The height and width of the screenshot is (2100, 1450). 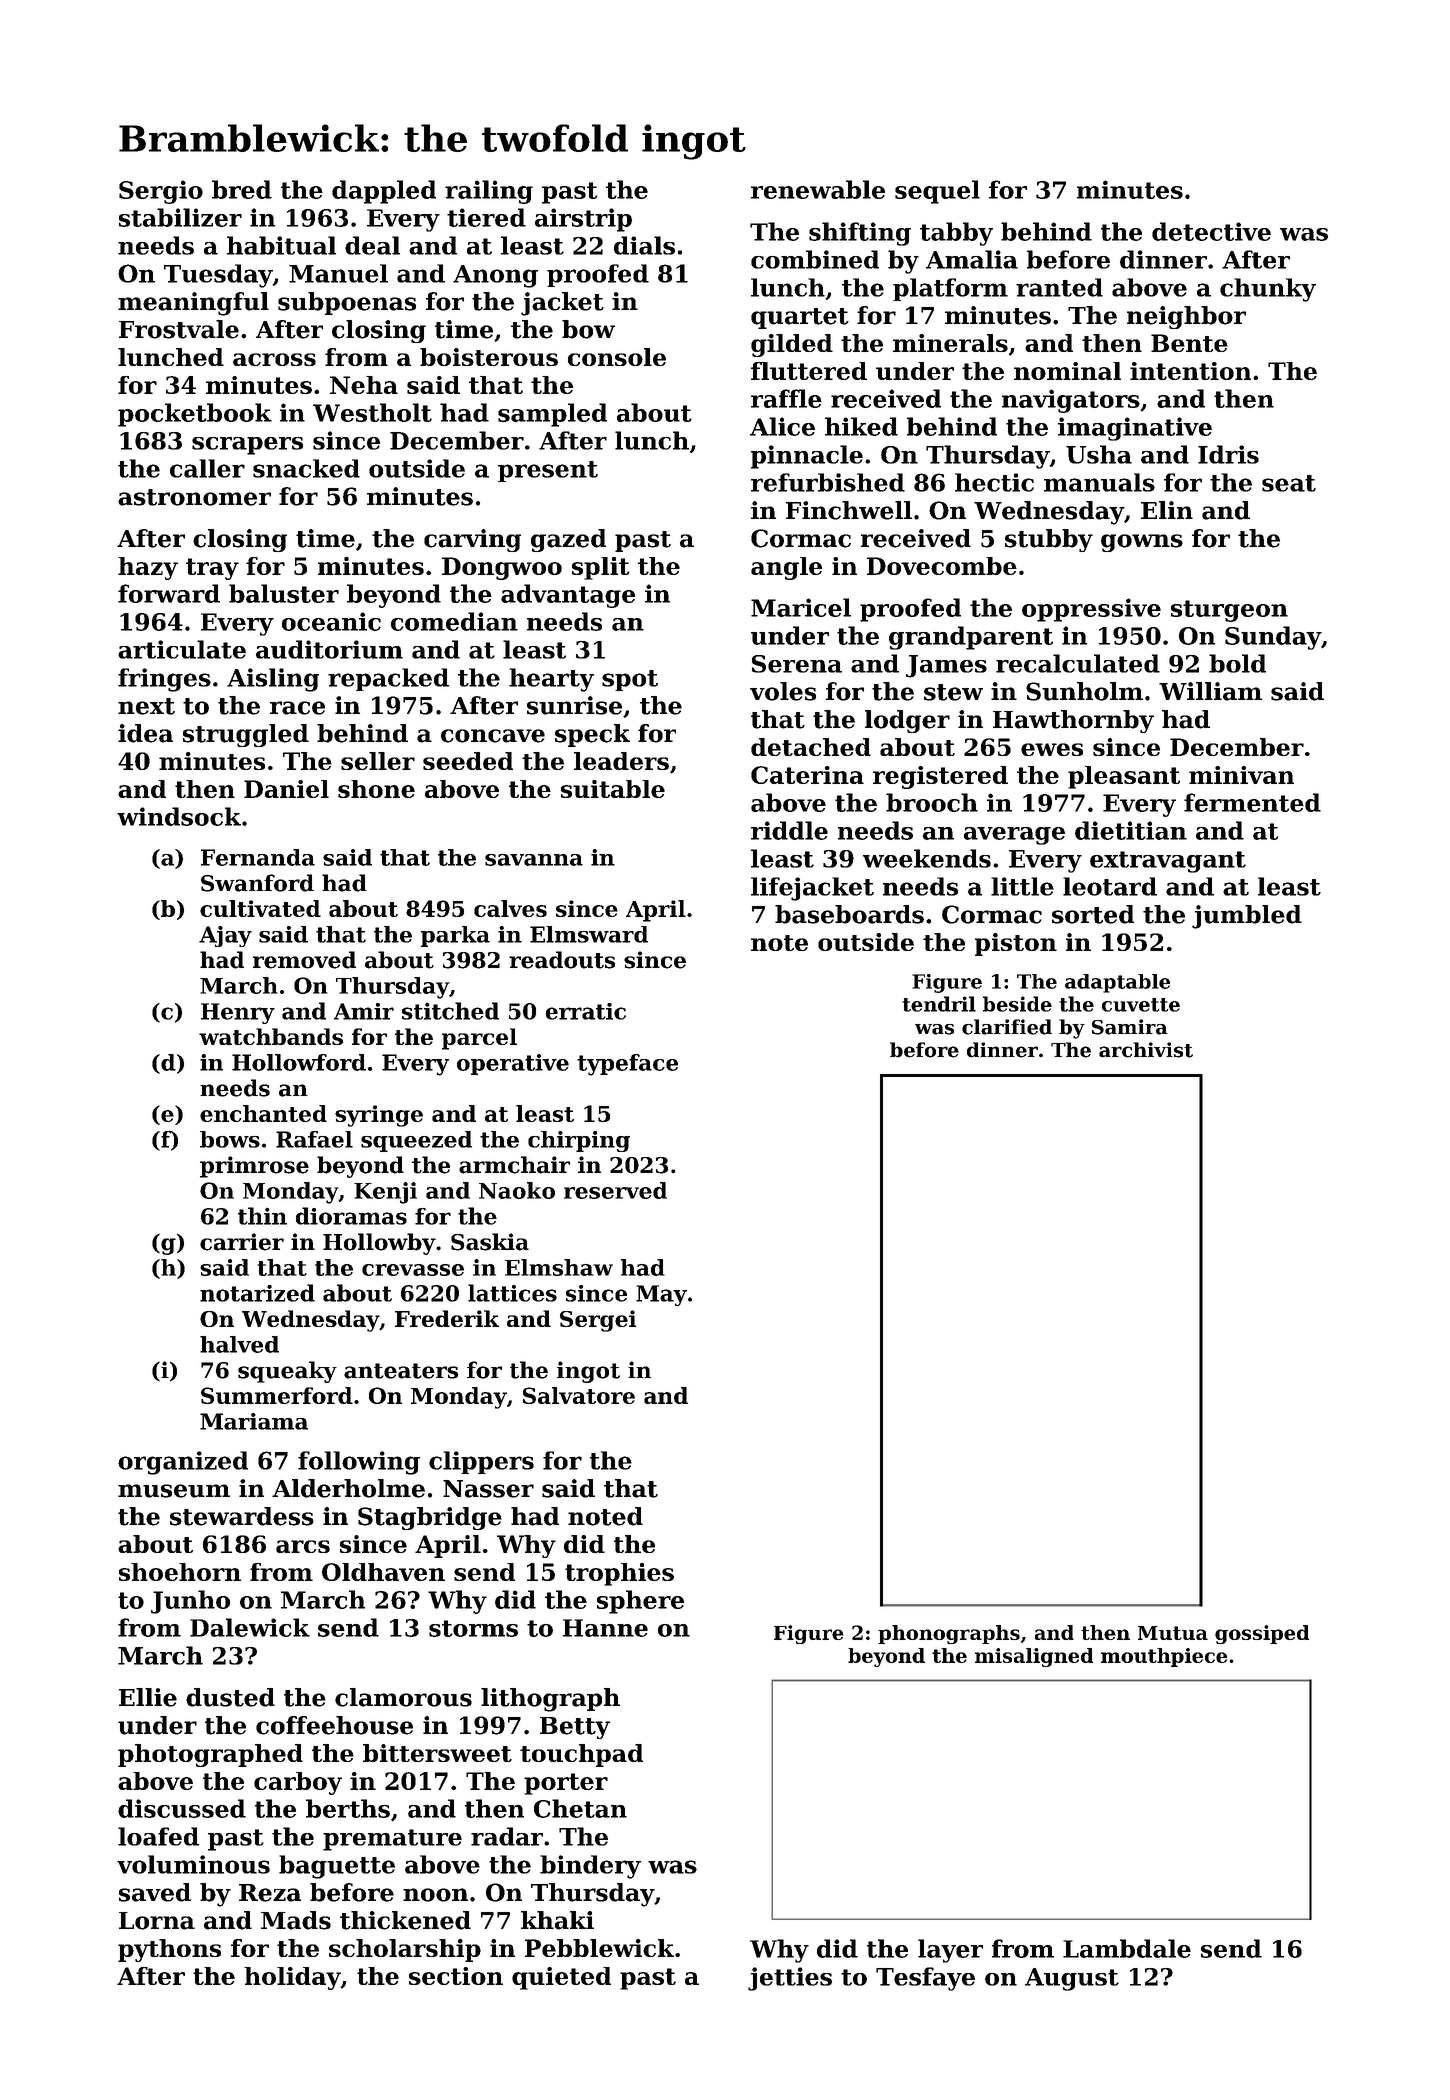 I want to click on gossiped, so click(x=1262, y=1634).
